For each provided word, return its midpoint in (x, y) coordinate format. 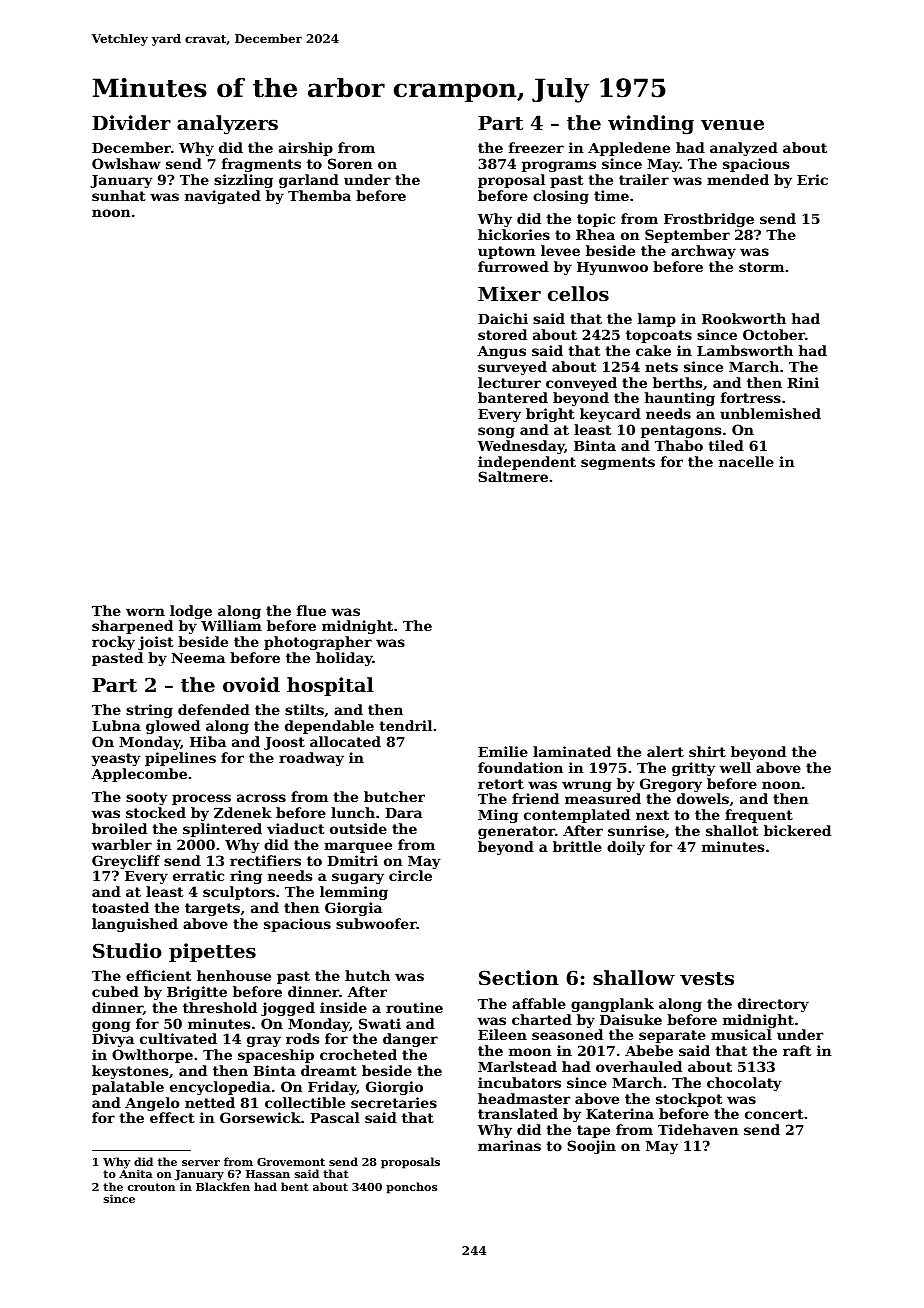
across (261, 798)
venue (732, 124)
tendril (406, 725)
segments (618, 463)
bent (295, 1186)
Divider (131, 122)
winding (651, 125)
